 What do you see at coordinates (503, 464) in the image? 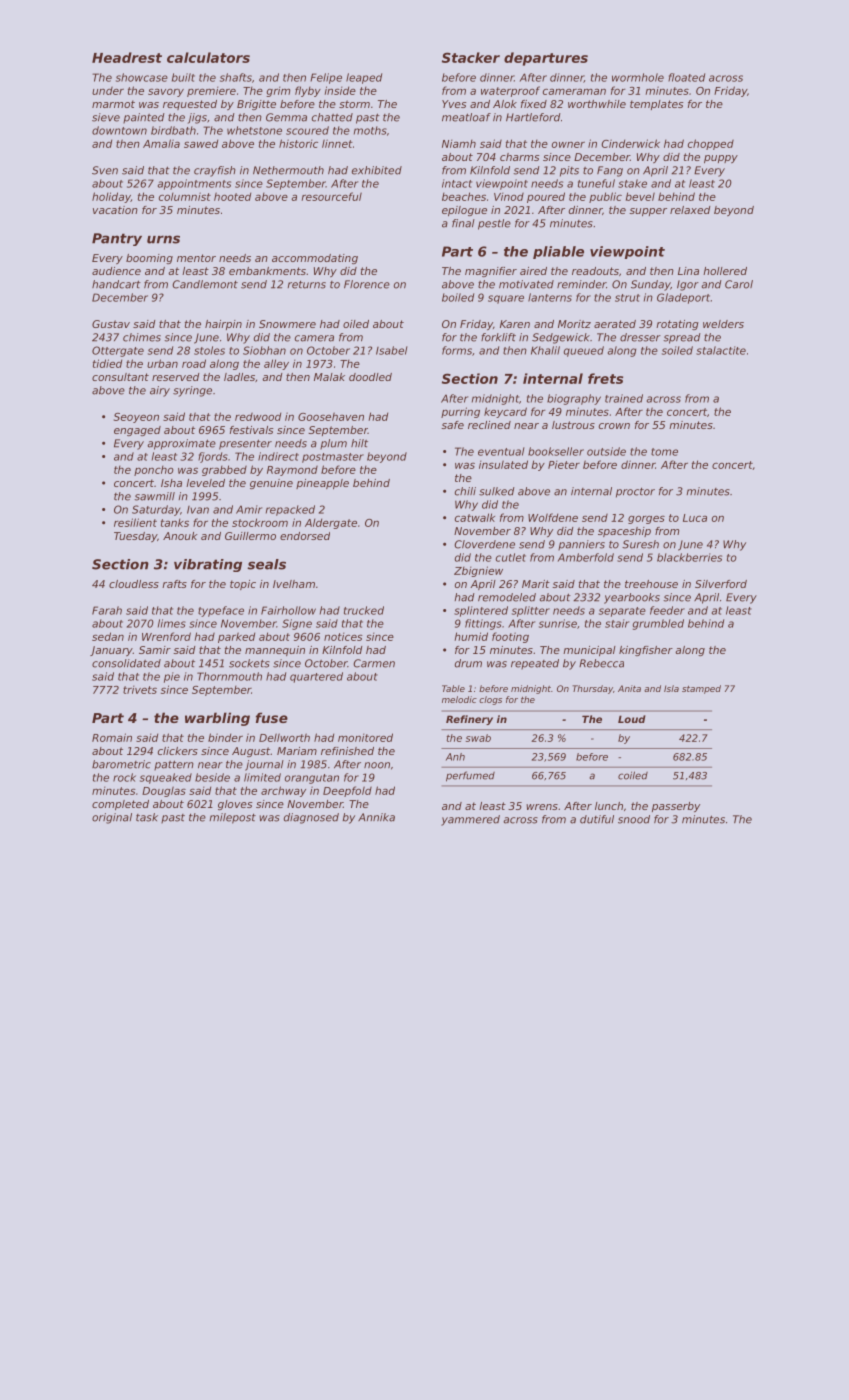
I see `insulated` at bounding box center [503, 464].
